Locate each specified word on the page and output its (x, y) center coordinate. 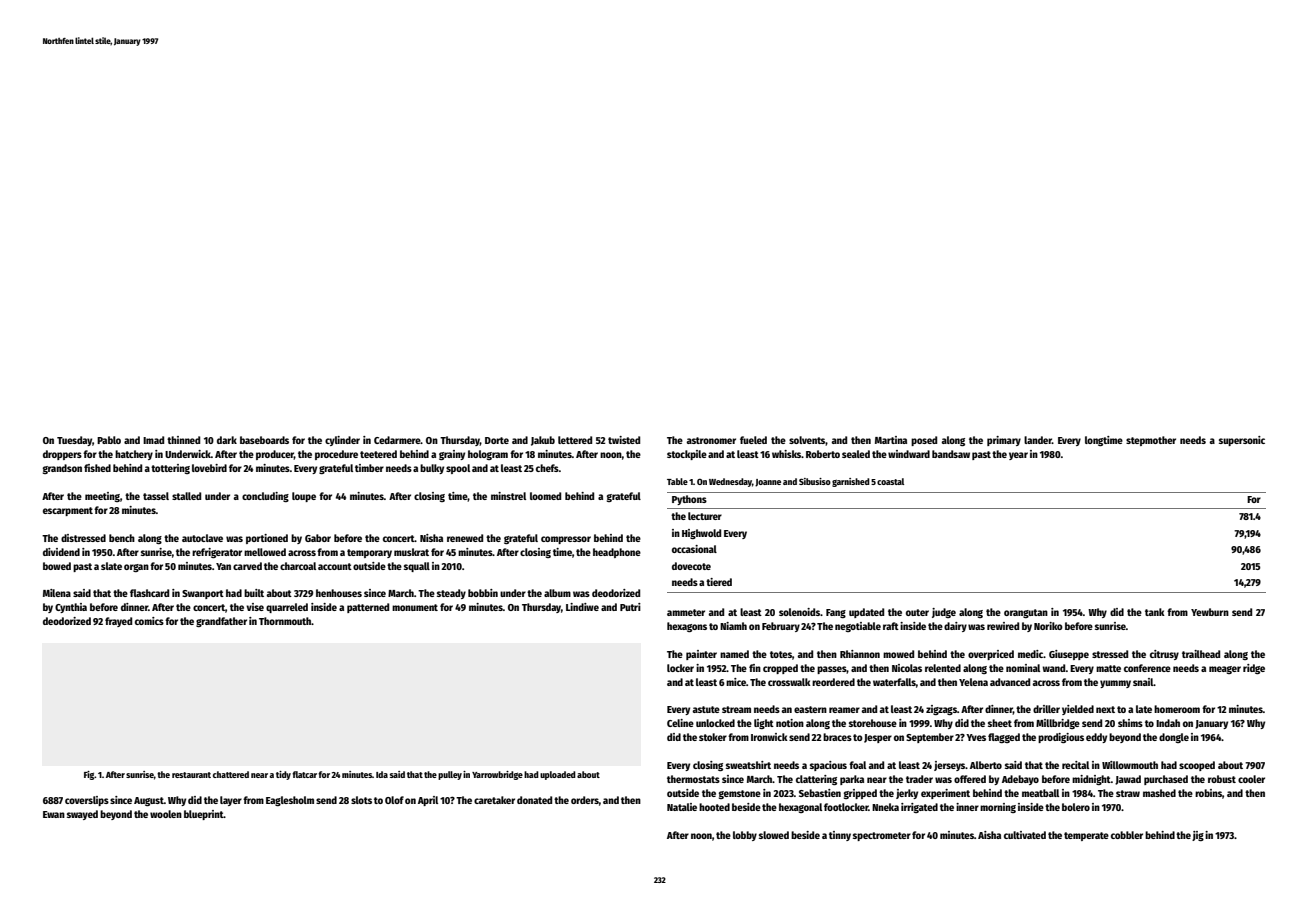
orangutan (1026, 613)
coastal (890, 481)
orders (585, 800)
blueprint (204, 815)
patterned (368, 608)
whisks (787, 454)
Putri (630, 607)
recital (1075, 765)
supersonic (1242, 441)
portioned (267, 539)
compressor (566, 540)
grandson (62, 469)
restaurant (191, 775)
